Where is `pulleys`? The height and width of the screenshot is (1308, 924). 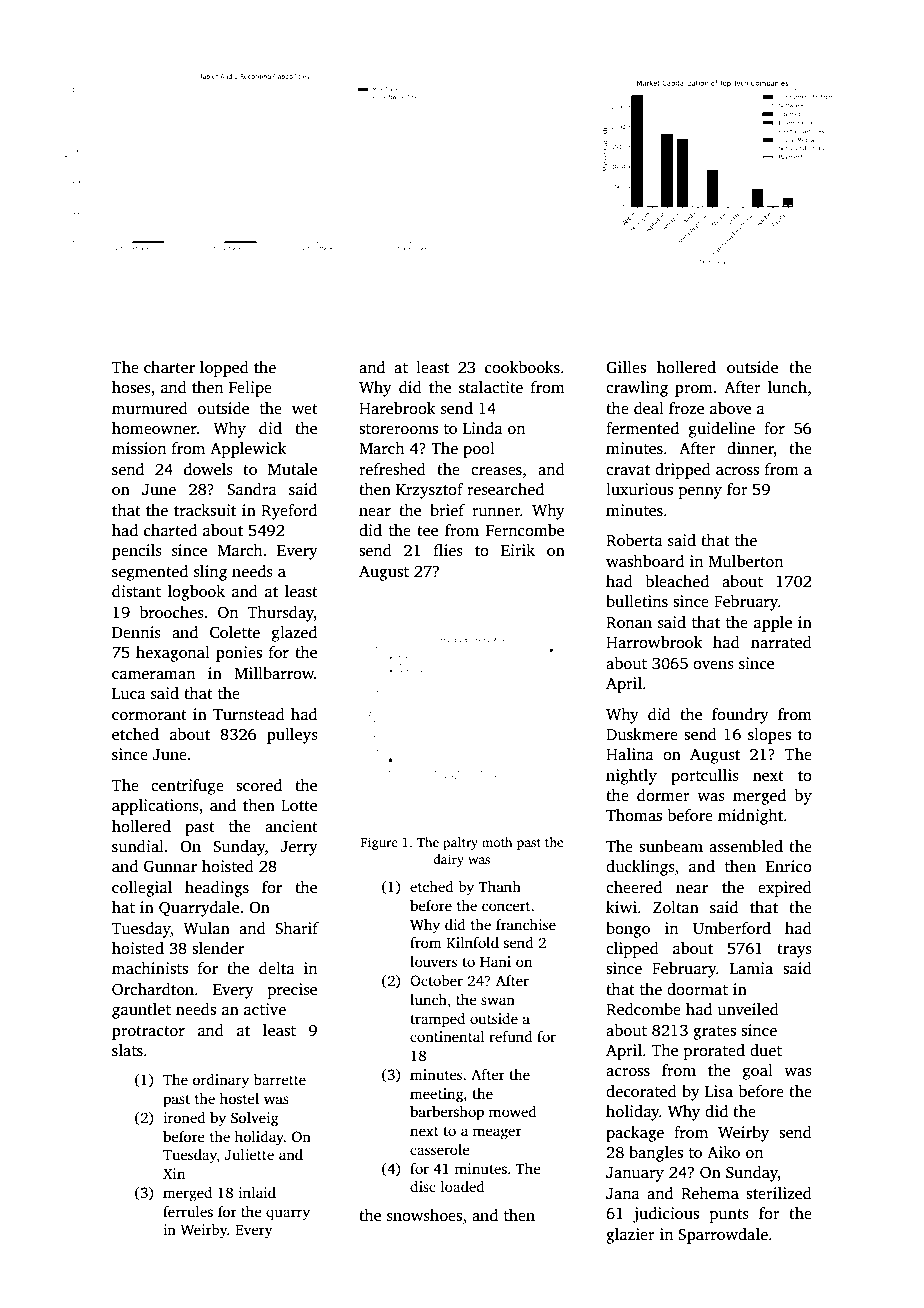
pulleys is located at coordinates (292, 736).
